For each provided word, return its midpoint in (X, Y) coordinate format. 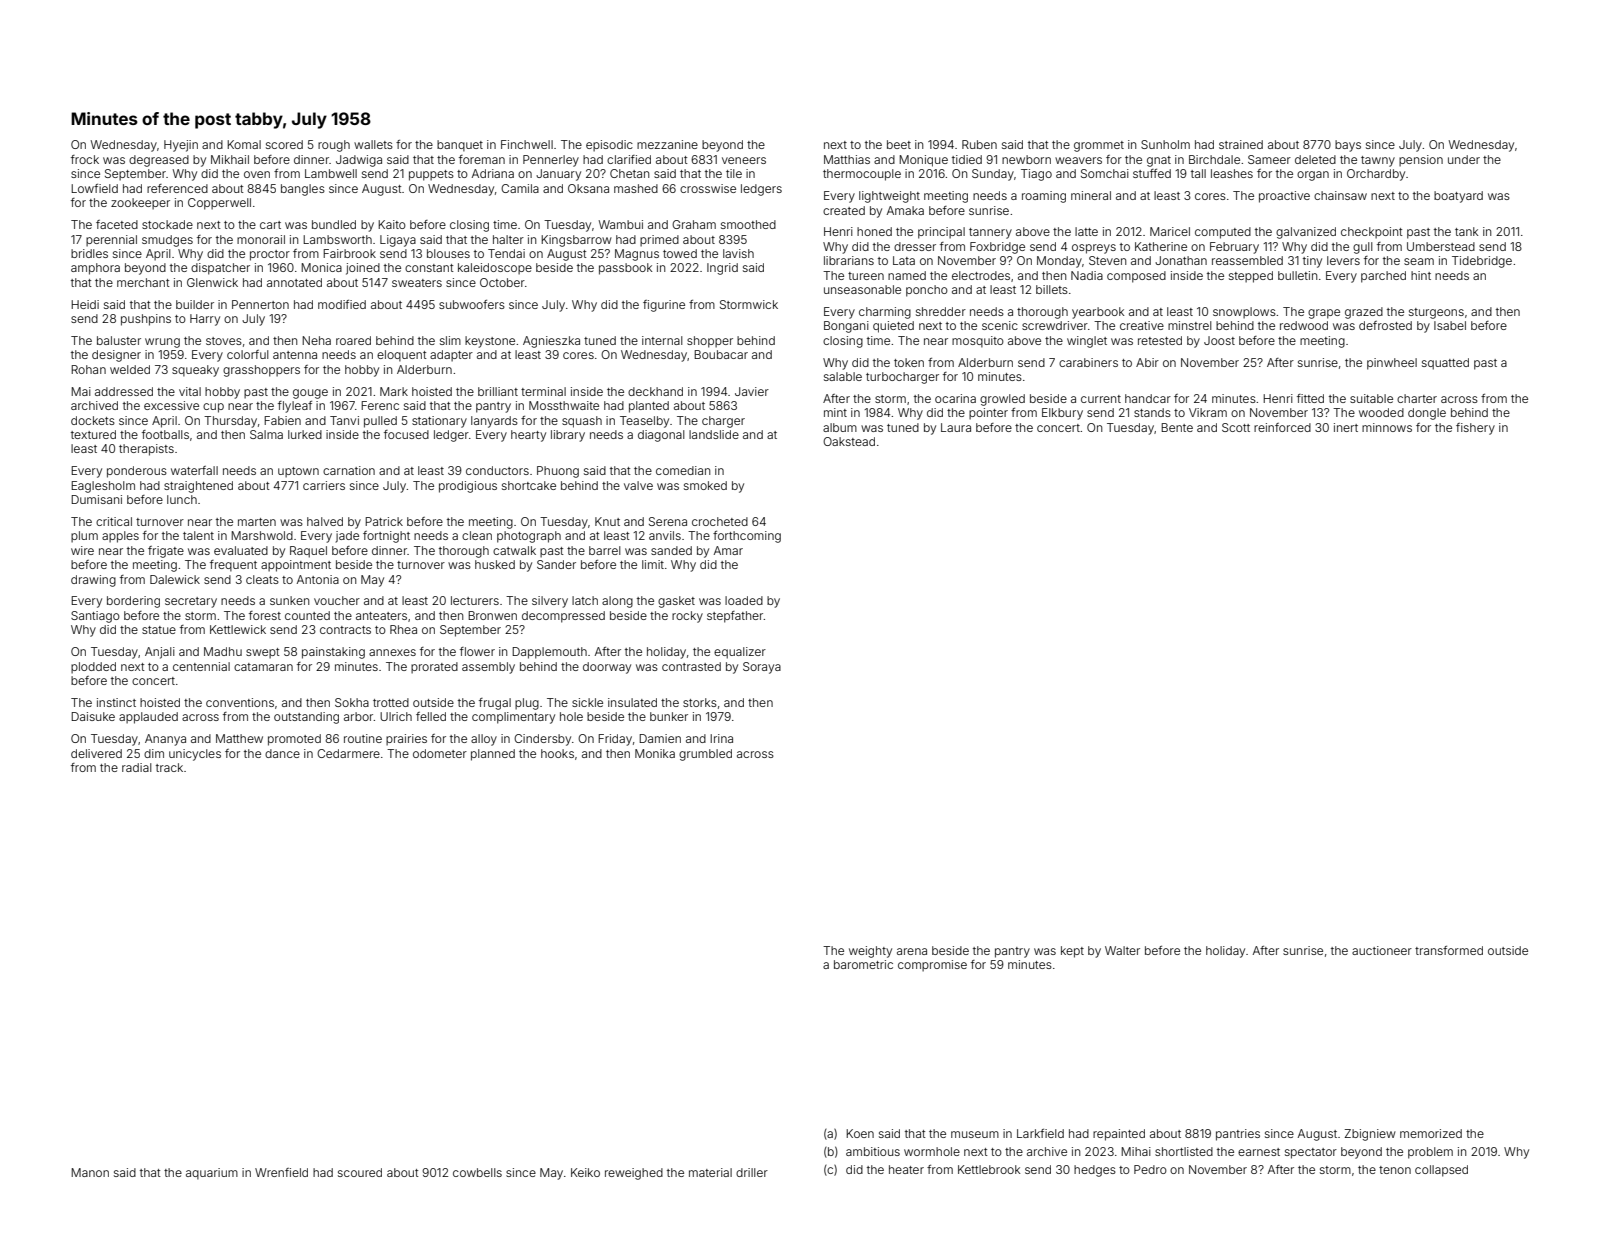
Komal (244, 144)
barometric (863, 964)
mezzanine (667, 144)
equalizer (740, 653)
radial (137, 767)
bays (1348, 146)
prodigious (468, 487)
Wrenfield (281, 1172)
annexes (392, 652)
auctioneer (1382, 950)
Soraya (762, 668)
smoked (705, 485)
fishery (1475, 429)
